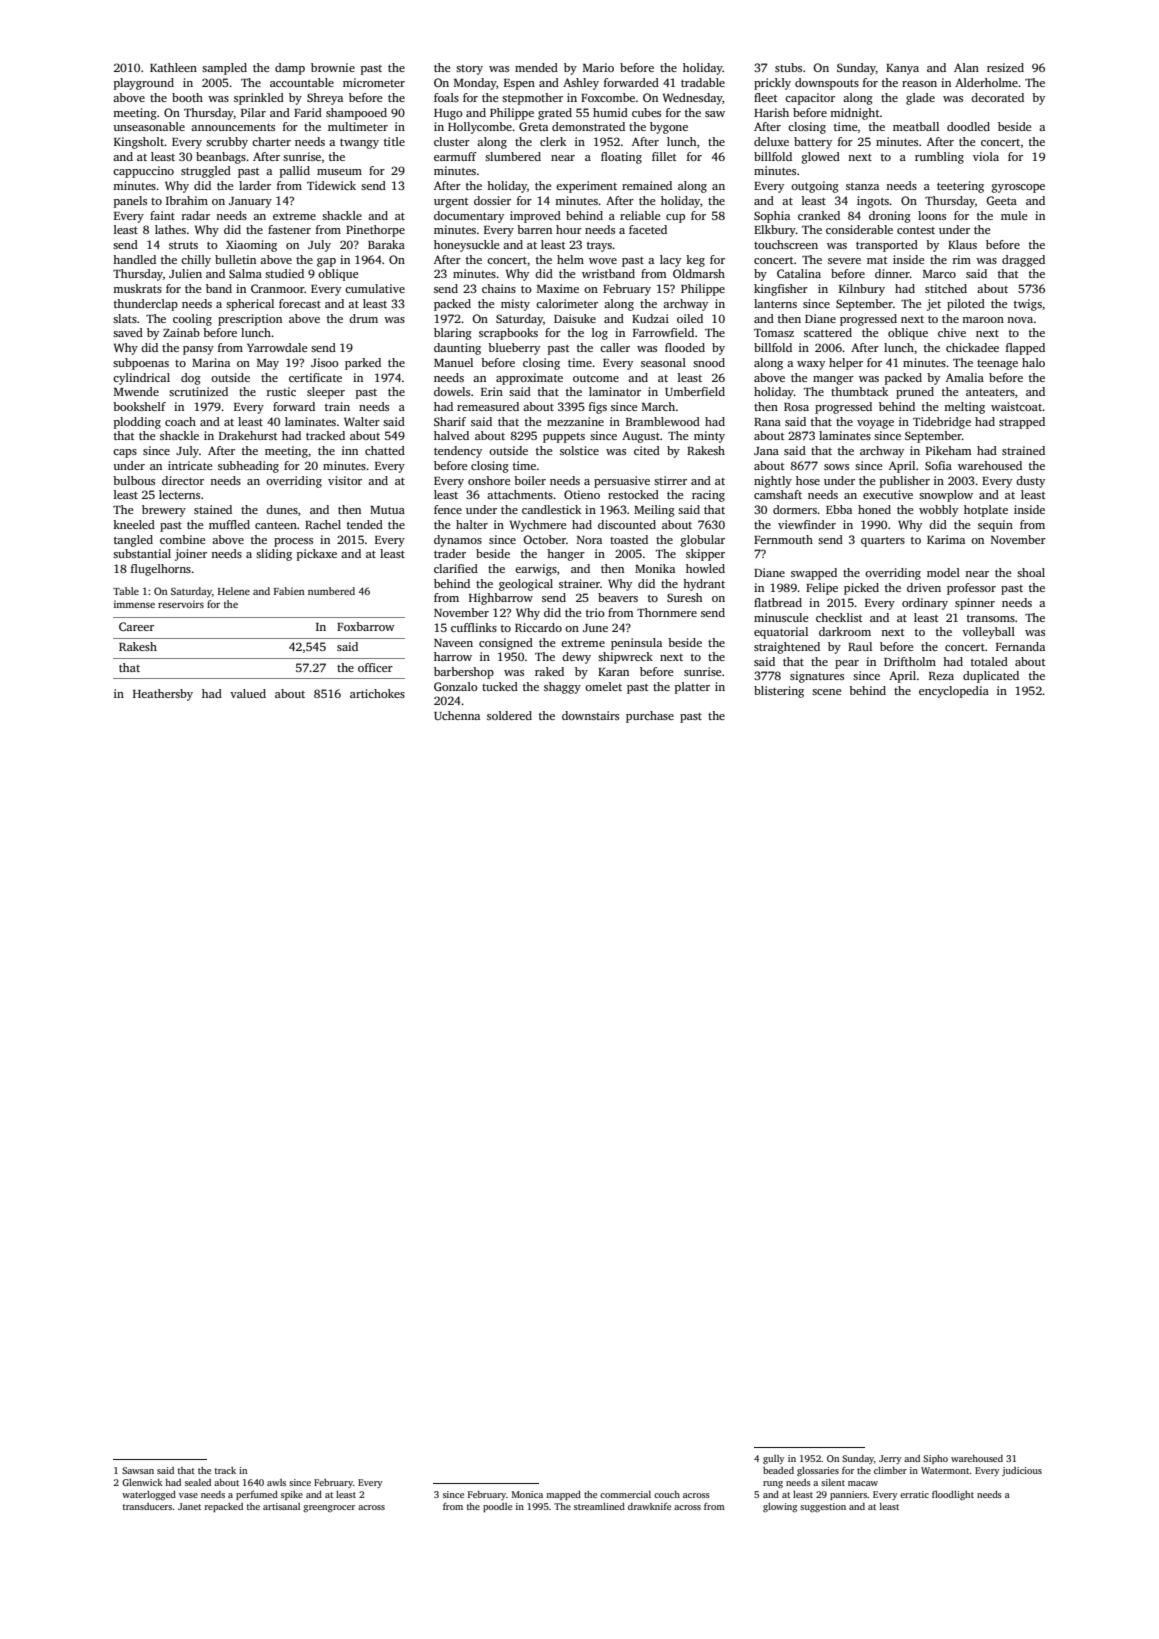 This screenshot has height=1639, width=1159. Describe the element at coordinates (457, 715) in the screenshot. I see `Uchenna` at that location.
